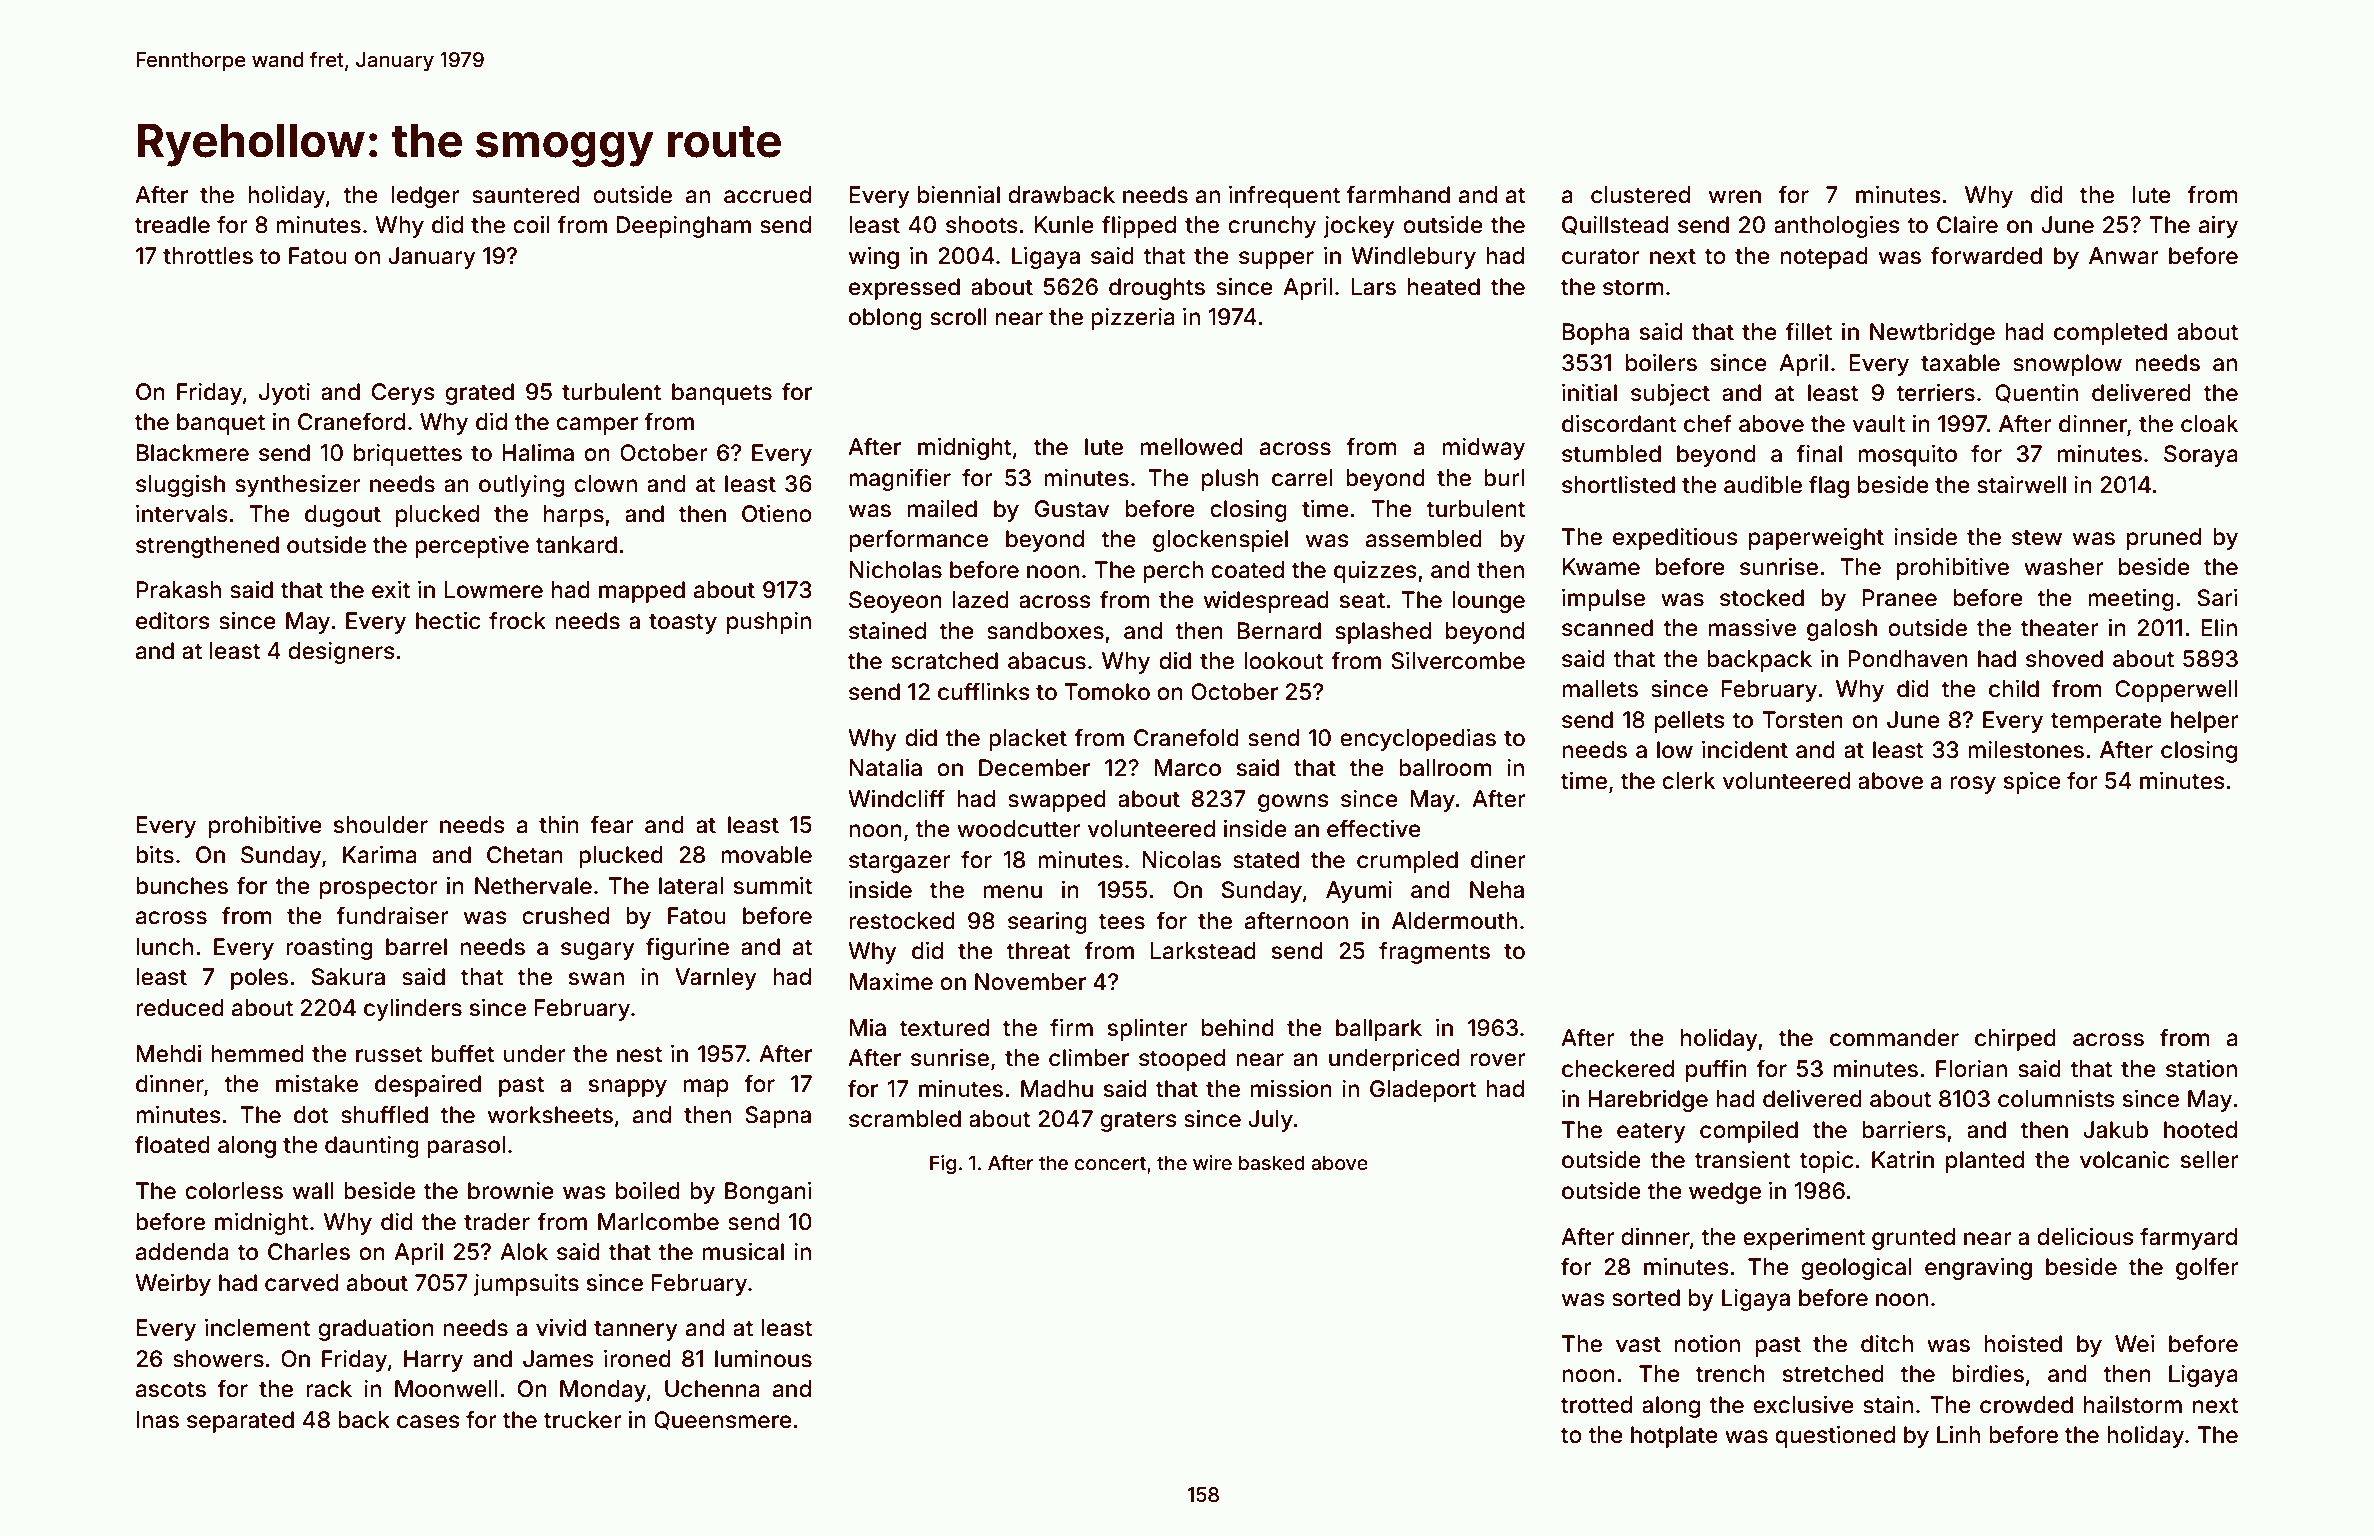 Image resolution: width=2374 pixels, height=1536 pixels. Describe the element at coordinates (1973, 785) in the document. I see `rosy` at that location.
